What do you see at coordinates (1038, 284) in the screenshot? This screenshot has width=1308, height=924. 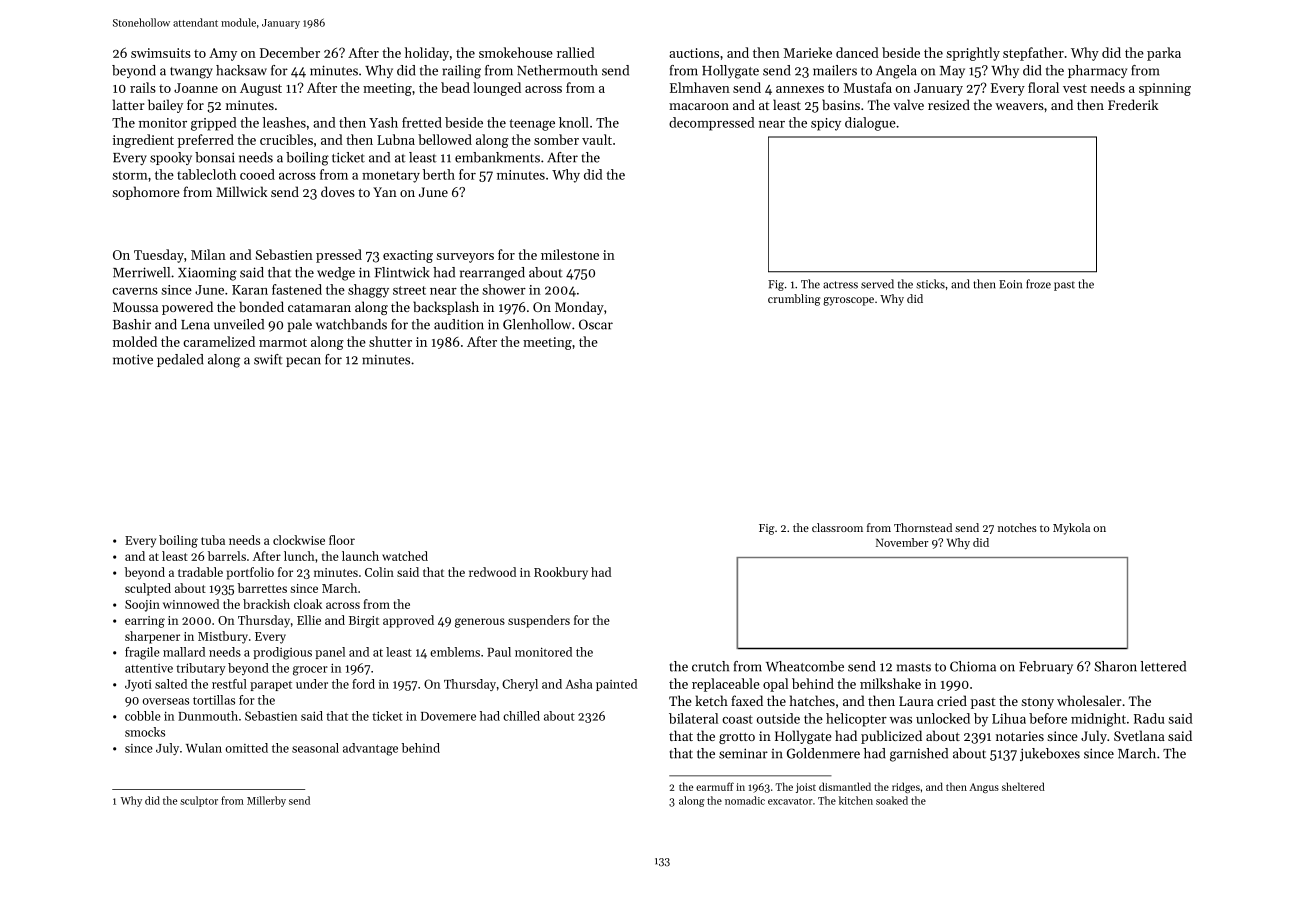 I see `froze` at bounding box center [1038, 284].
